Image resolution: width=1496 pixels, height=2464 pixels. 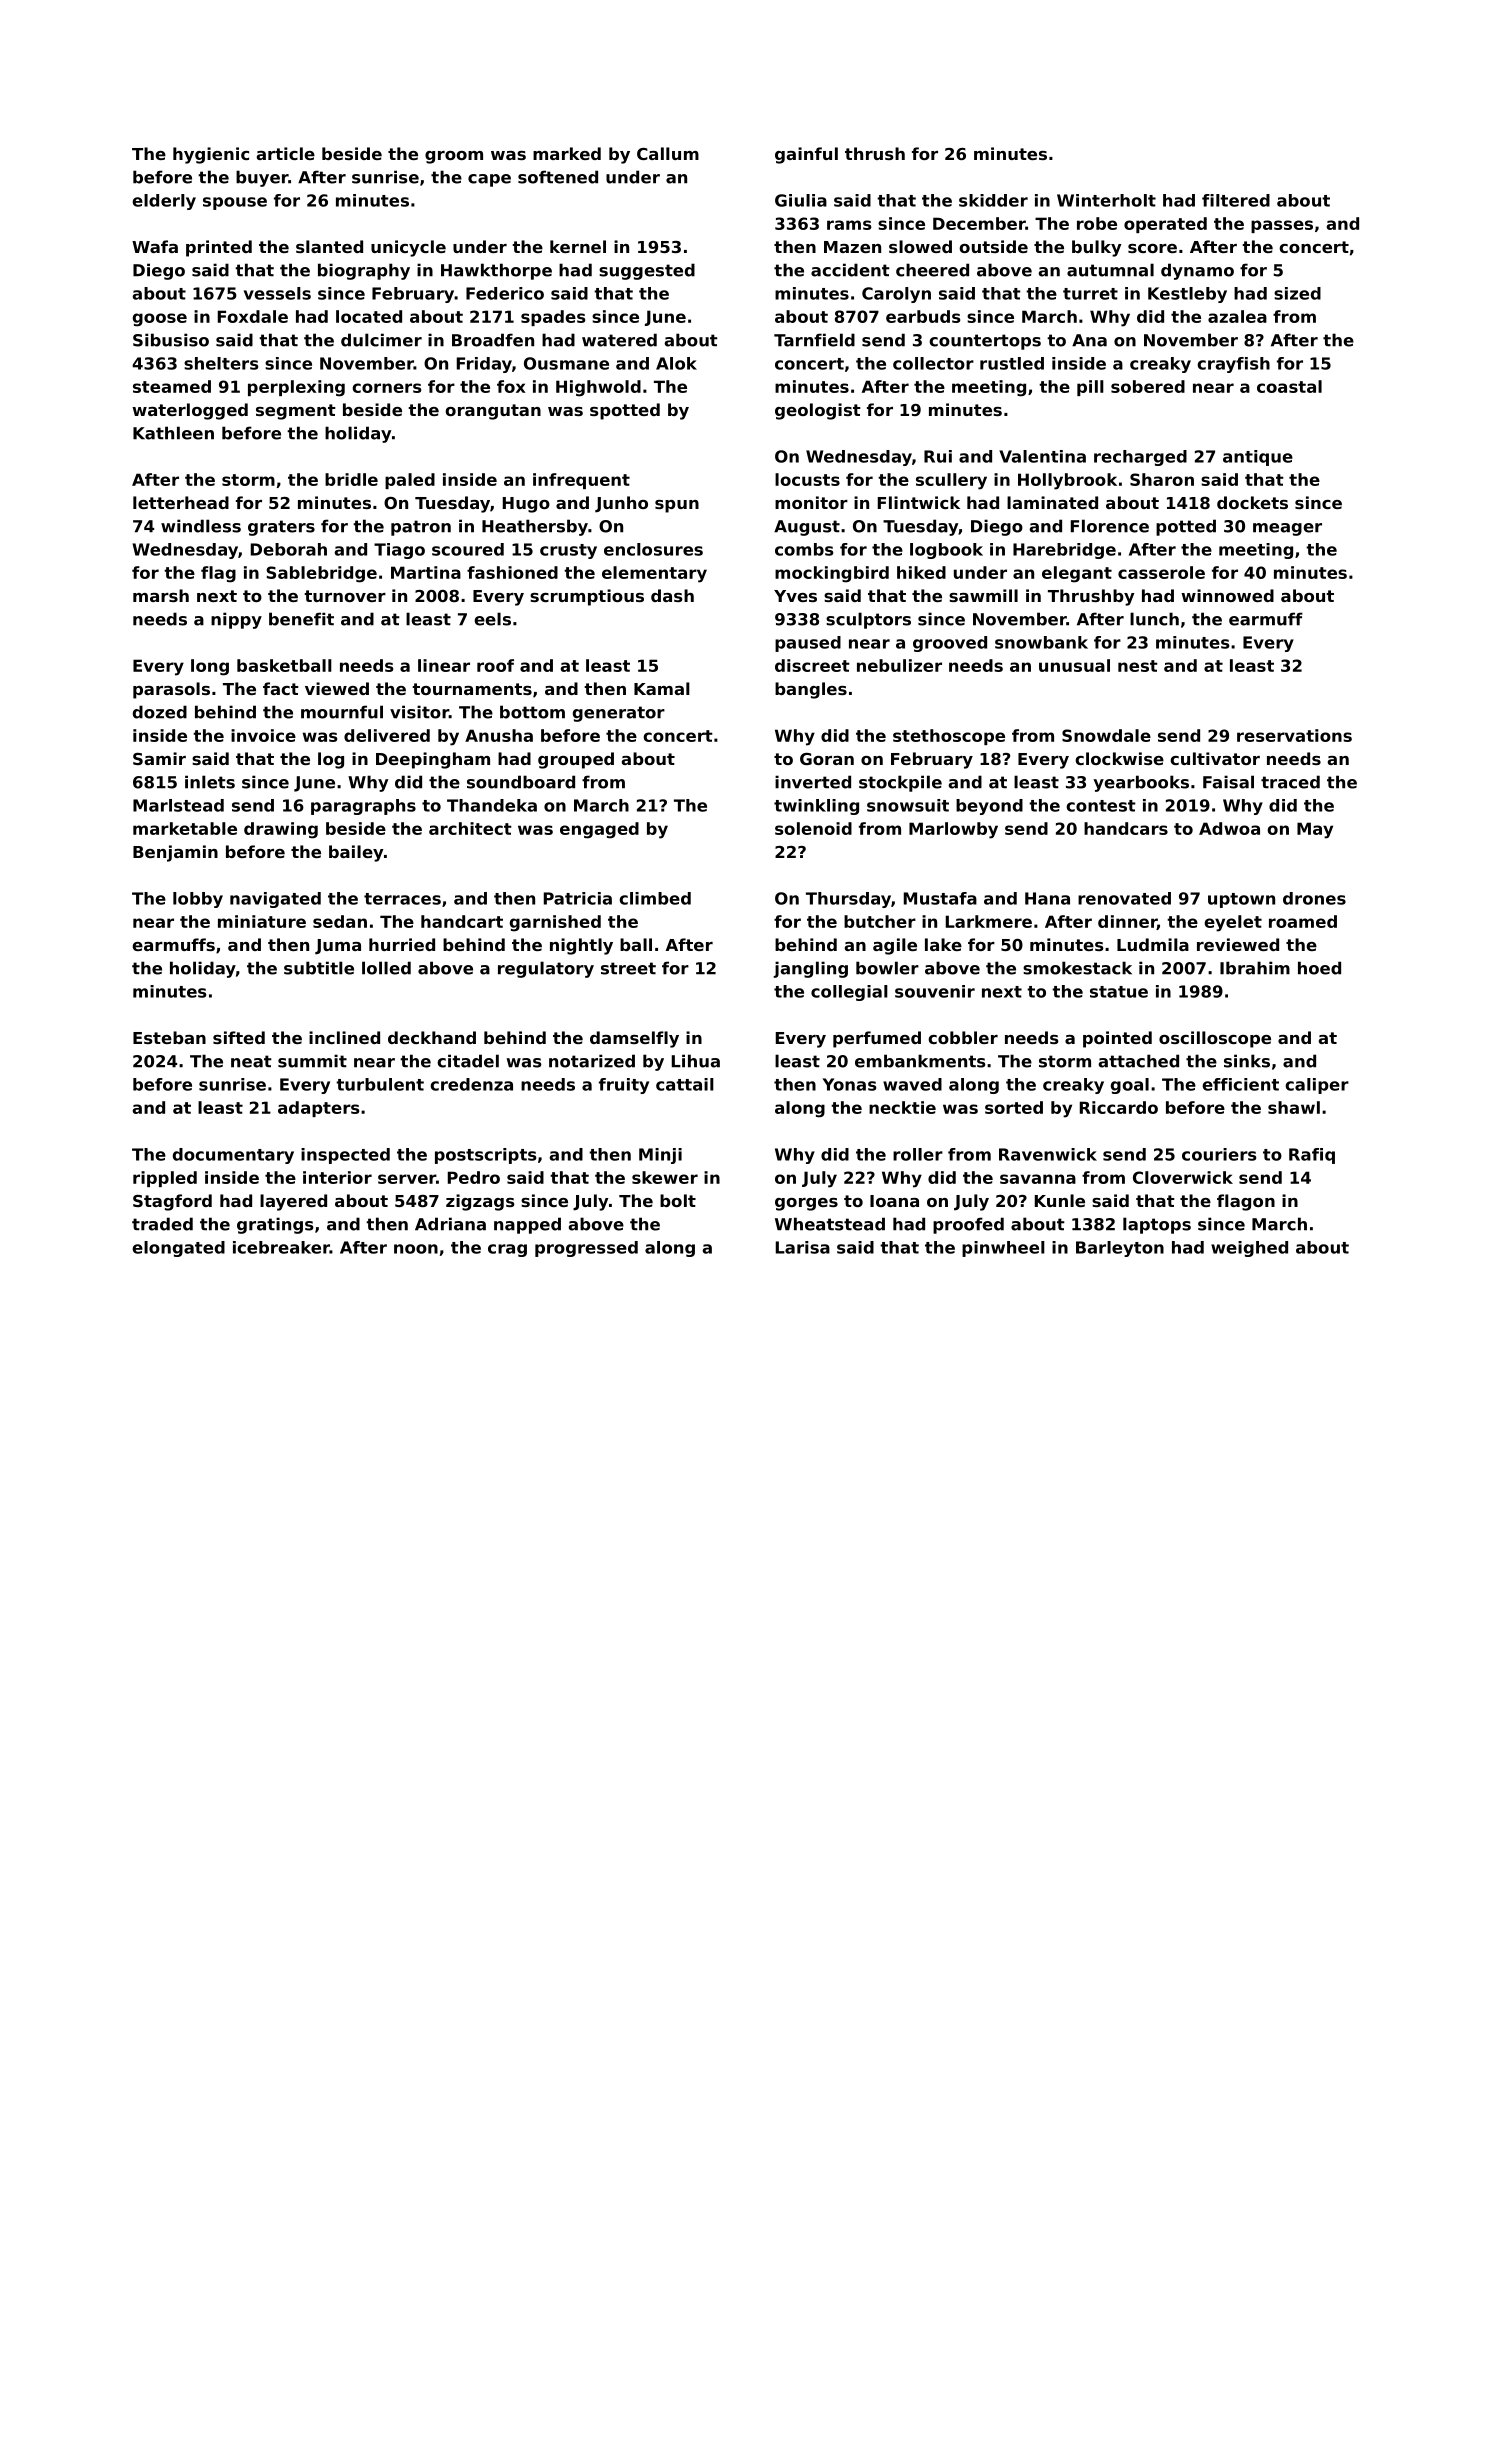 What do you see at coordinates (655, 898) in the page?
I see `climbed` at bounding box center [655, 898].
